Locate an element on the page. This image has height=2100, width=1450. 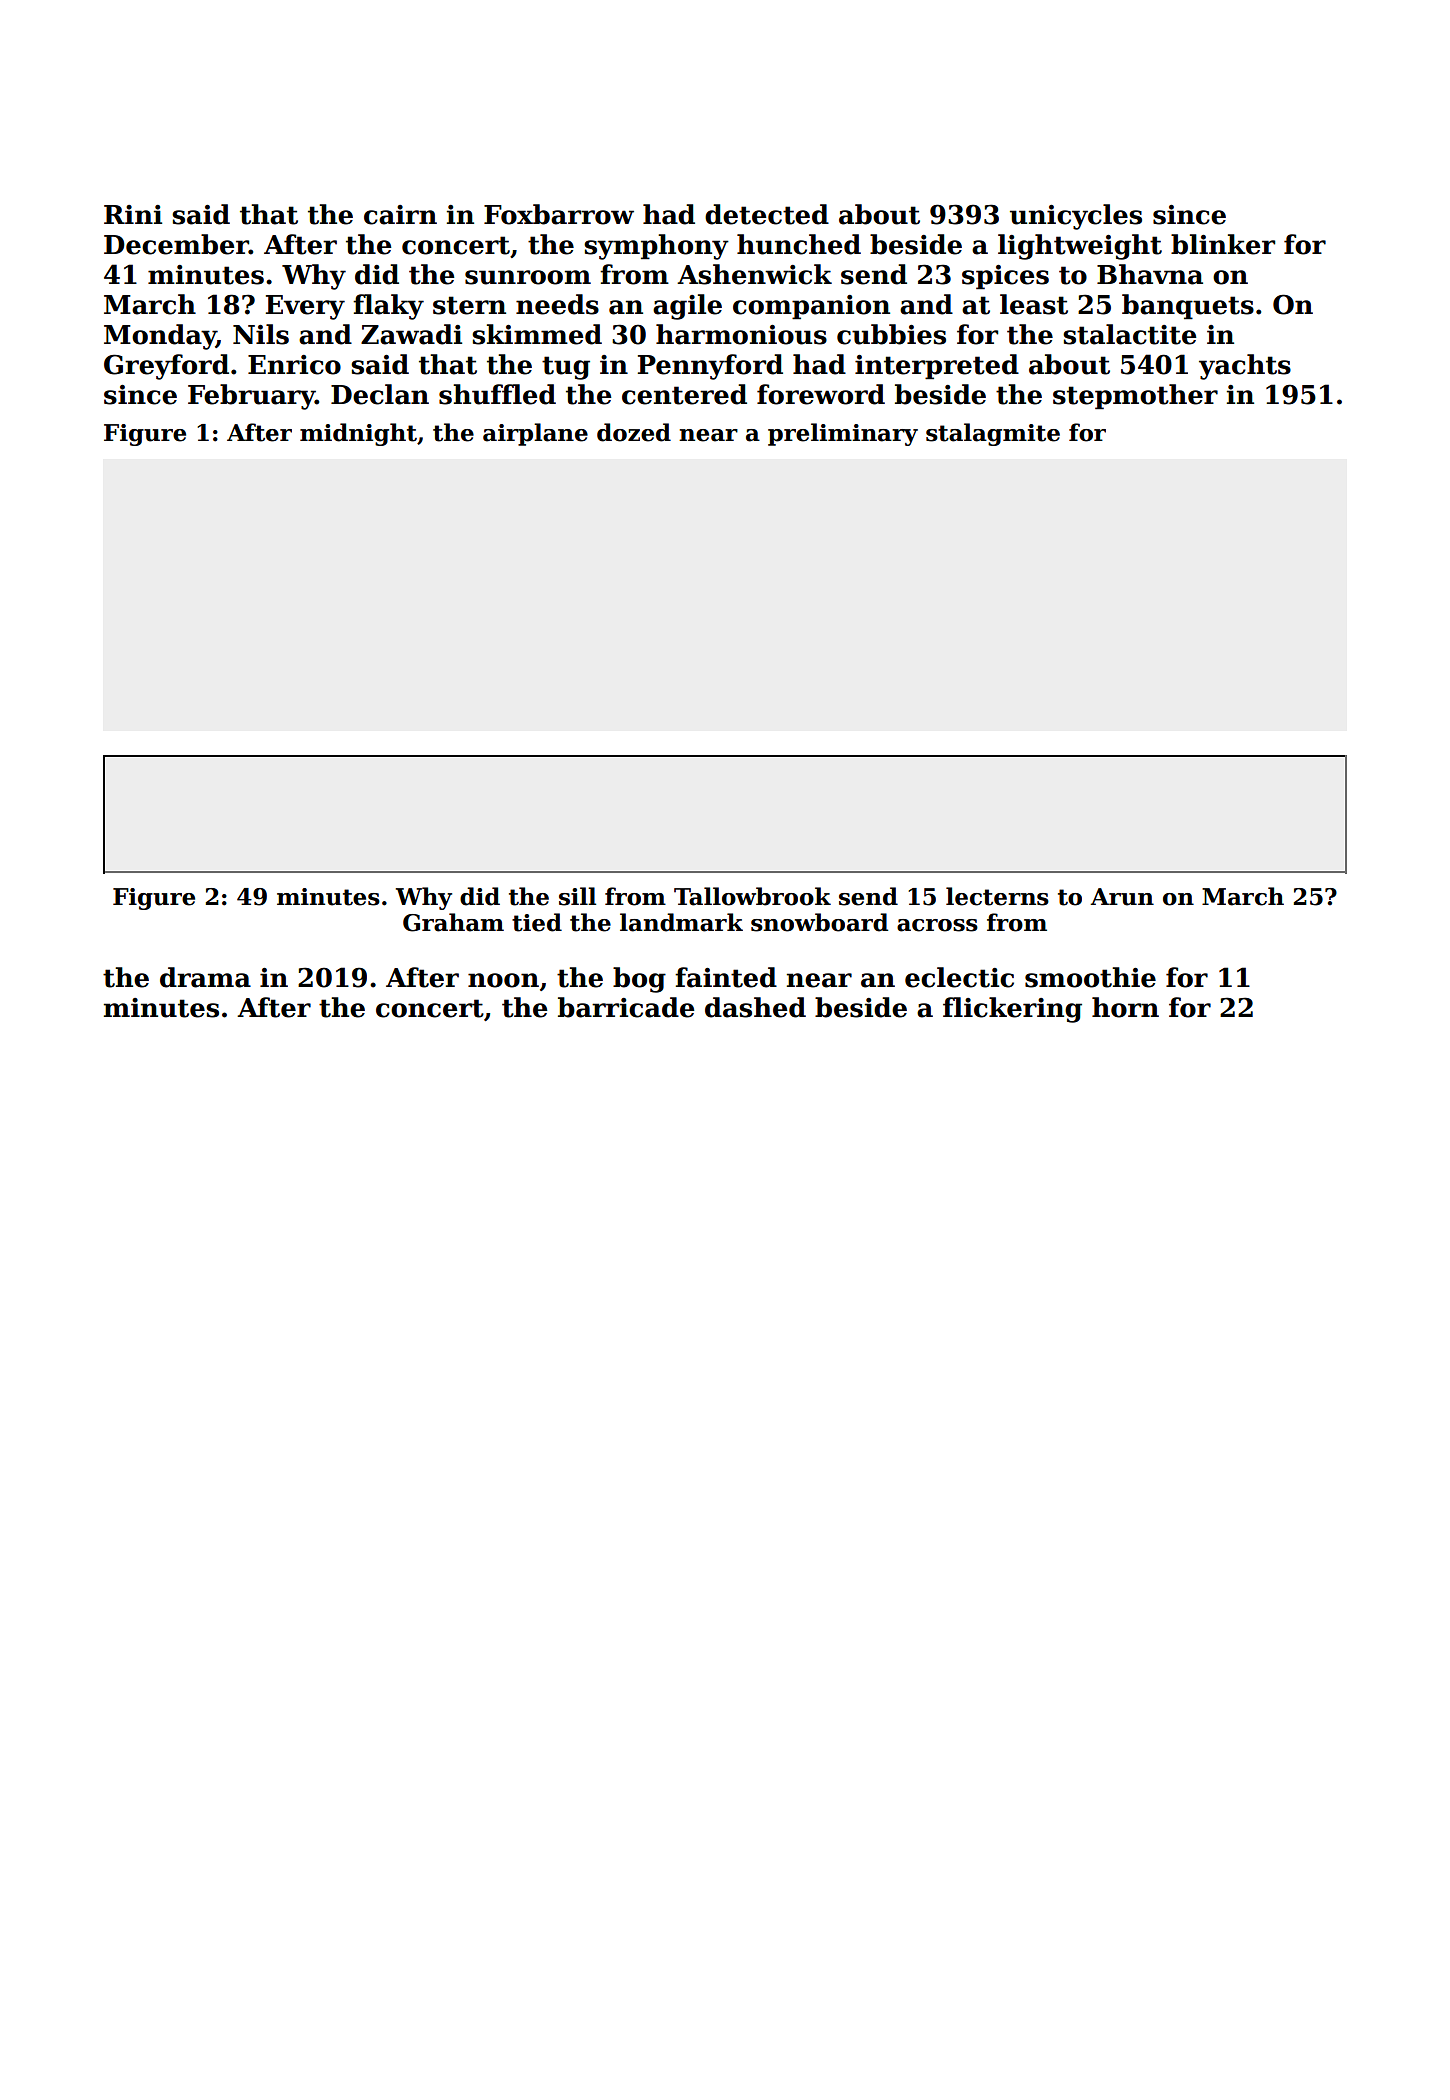
Arun is located at coordinates (1122, 897).
